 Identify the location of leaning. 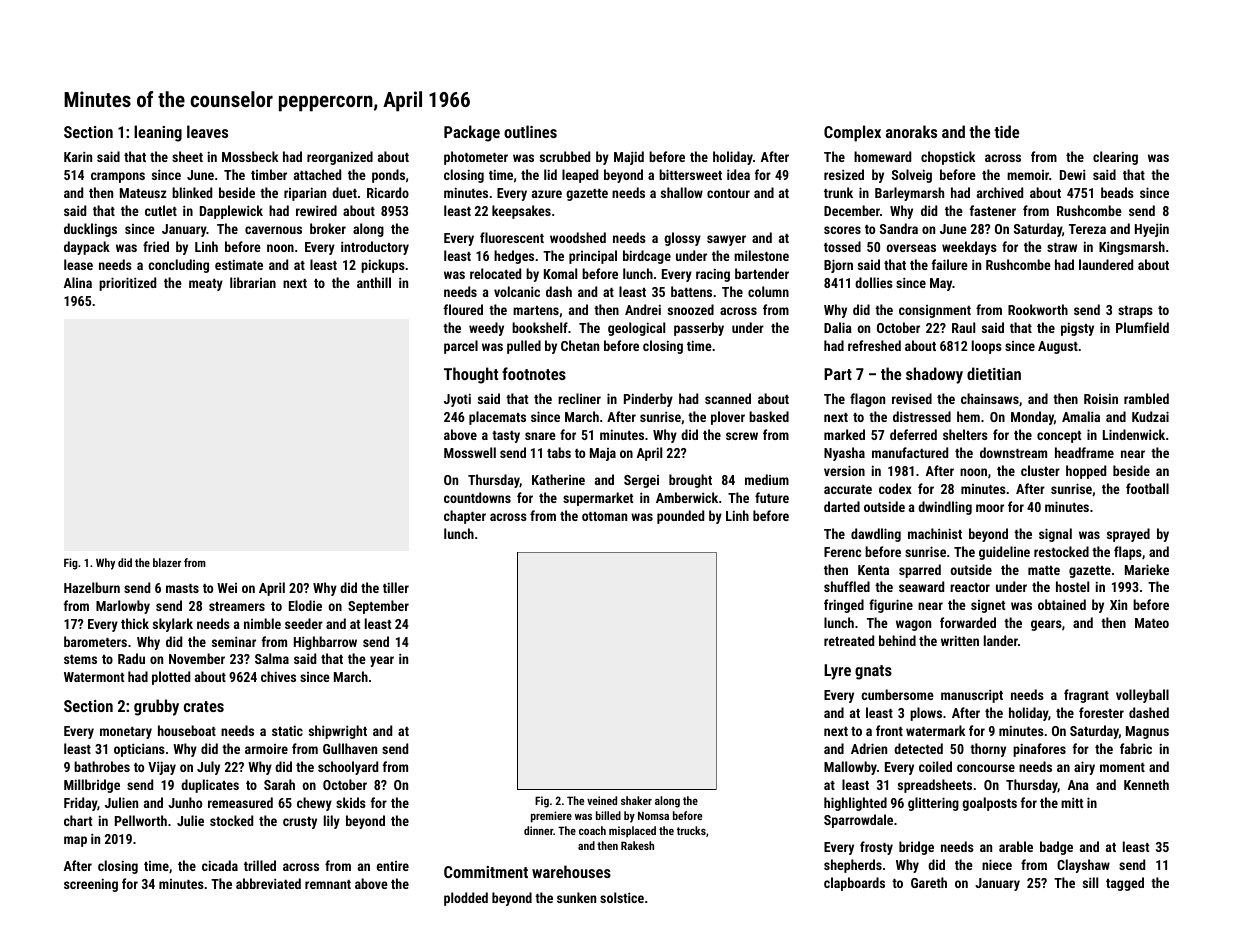
(158, 133).
